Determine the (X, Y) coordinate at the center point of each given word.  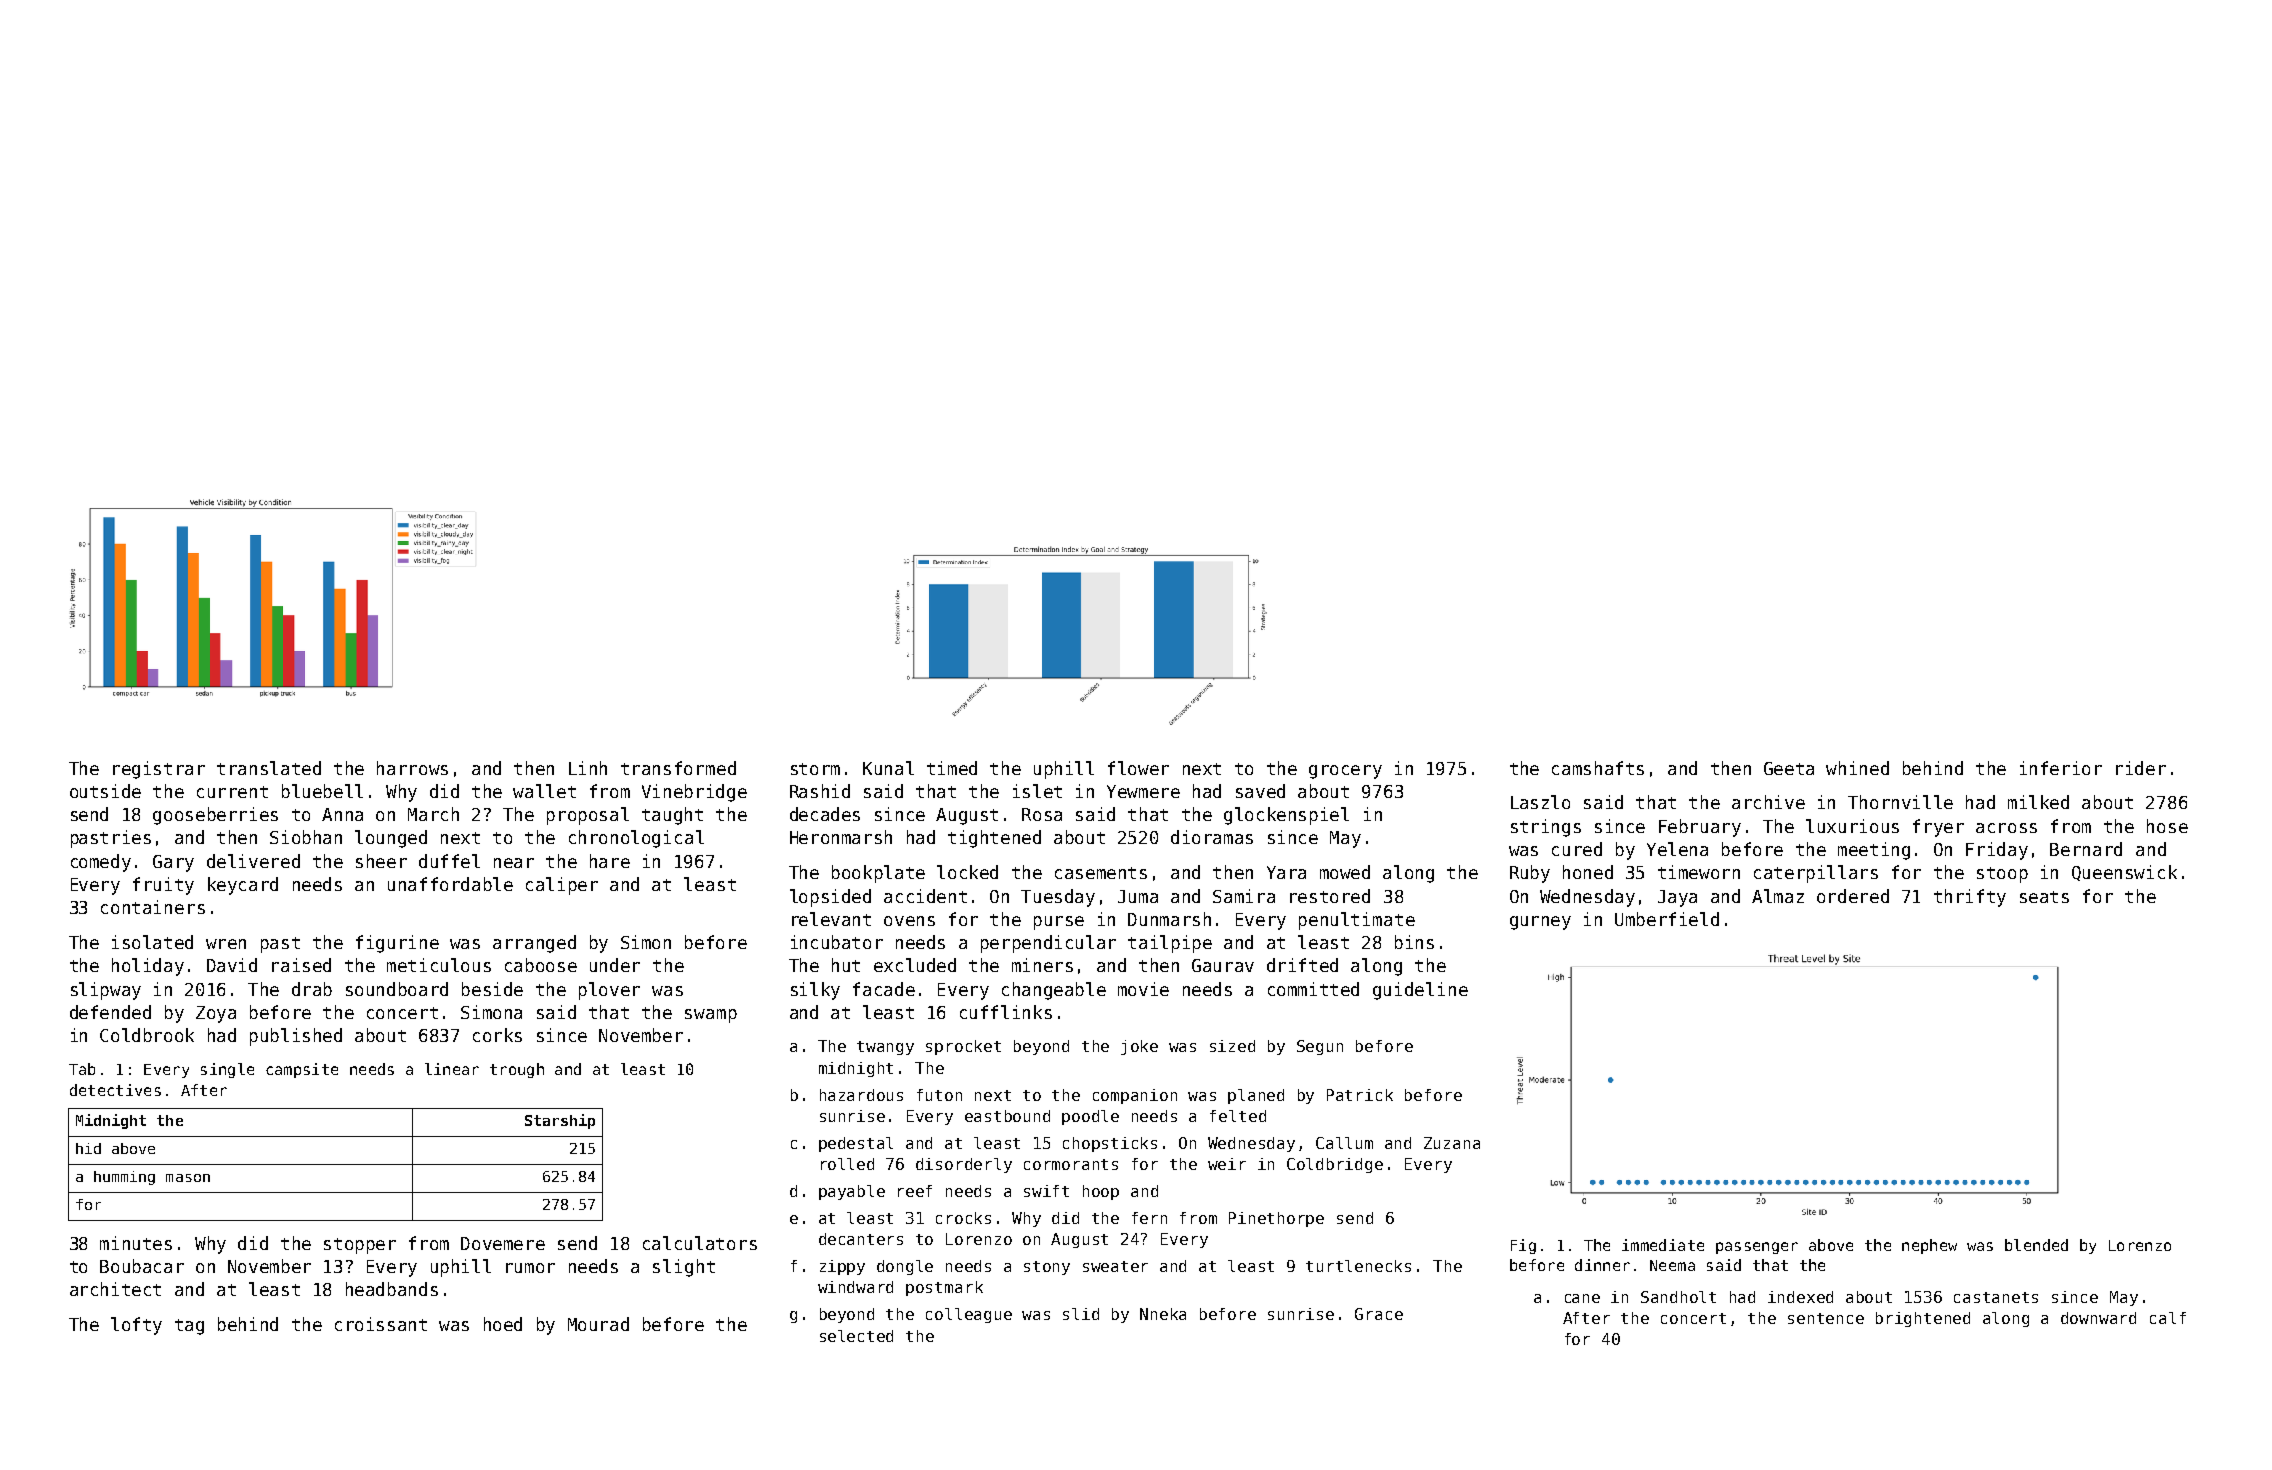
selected (856, 1336)
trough (517, 1070)
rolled (847, 1164)
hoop (1101, 1192)
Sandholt (1678, 1297)
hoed (503, 1324)
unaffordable (450, 884)
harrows (412, 768)
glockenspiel (1286, 816)
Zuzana (1452, 1143)
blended (2036, 1245)
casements (1101, 873)
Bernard (2086, 849)
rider (2141, 768)
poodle (1090, 1117)
